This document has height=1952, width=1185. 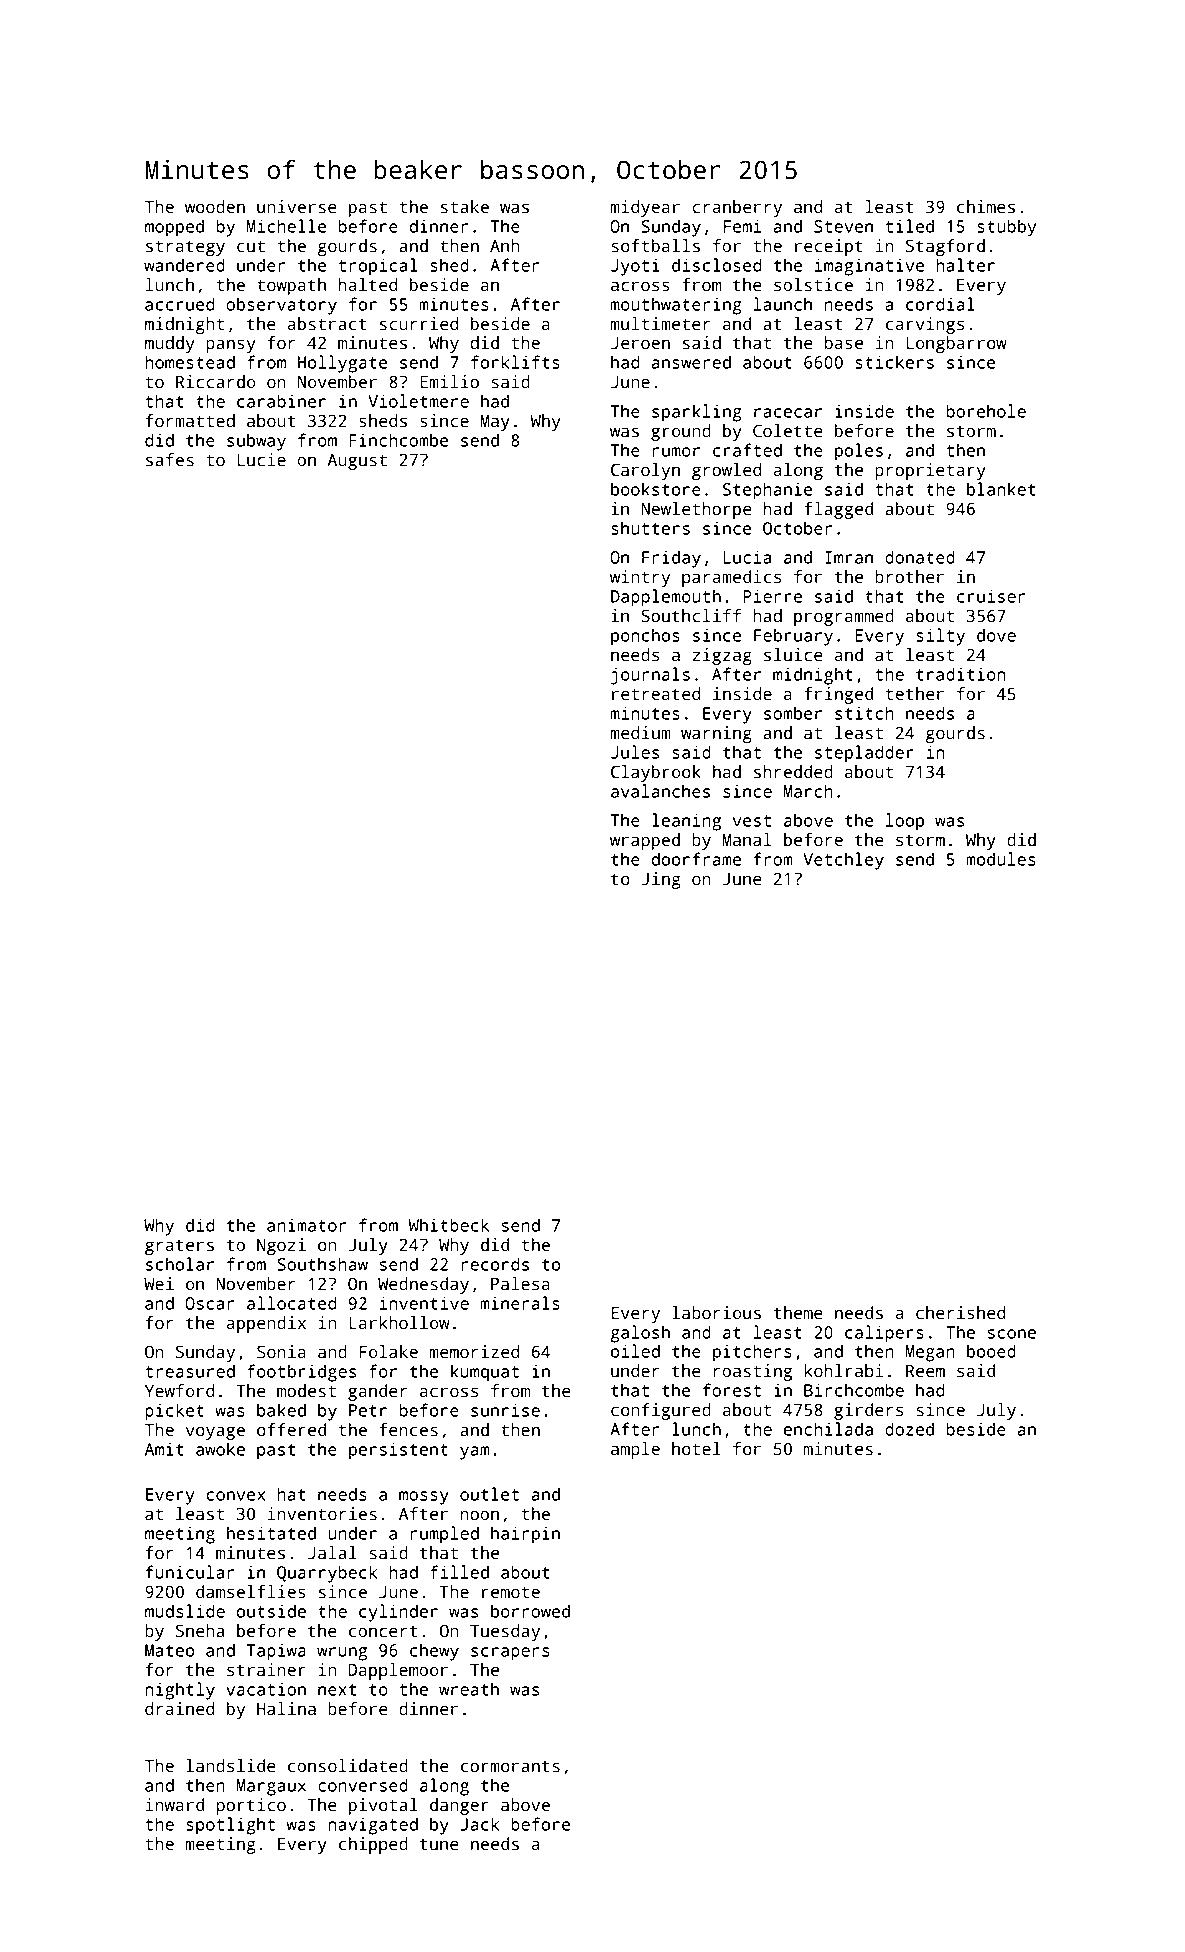 What do you see at coordinates (645, 841) in the document?
I see `wrapped` at bounding box center [645, 841].
